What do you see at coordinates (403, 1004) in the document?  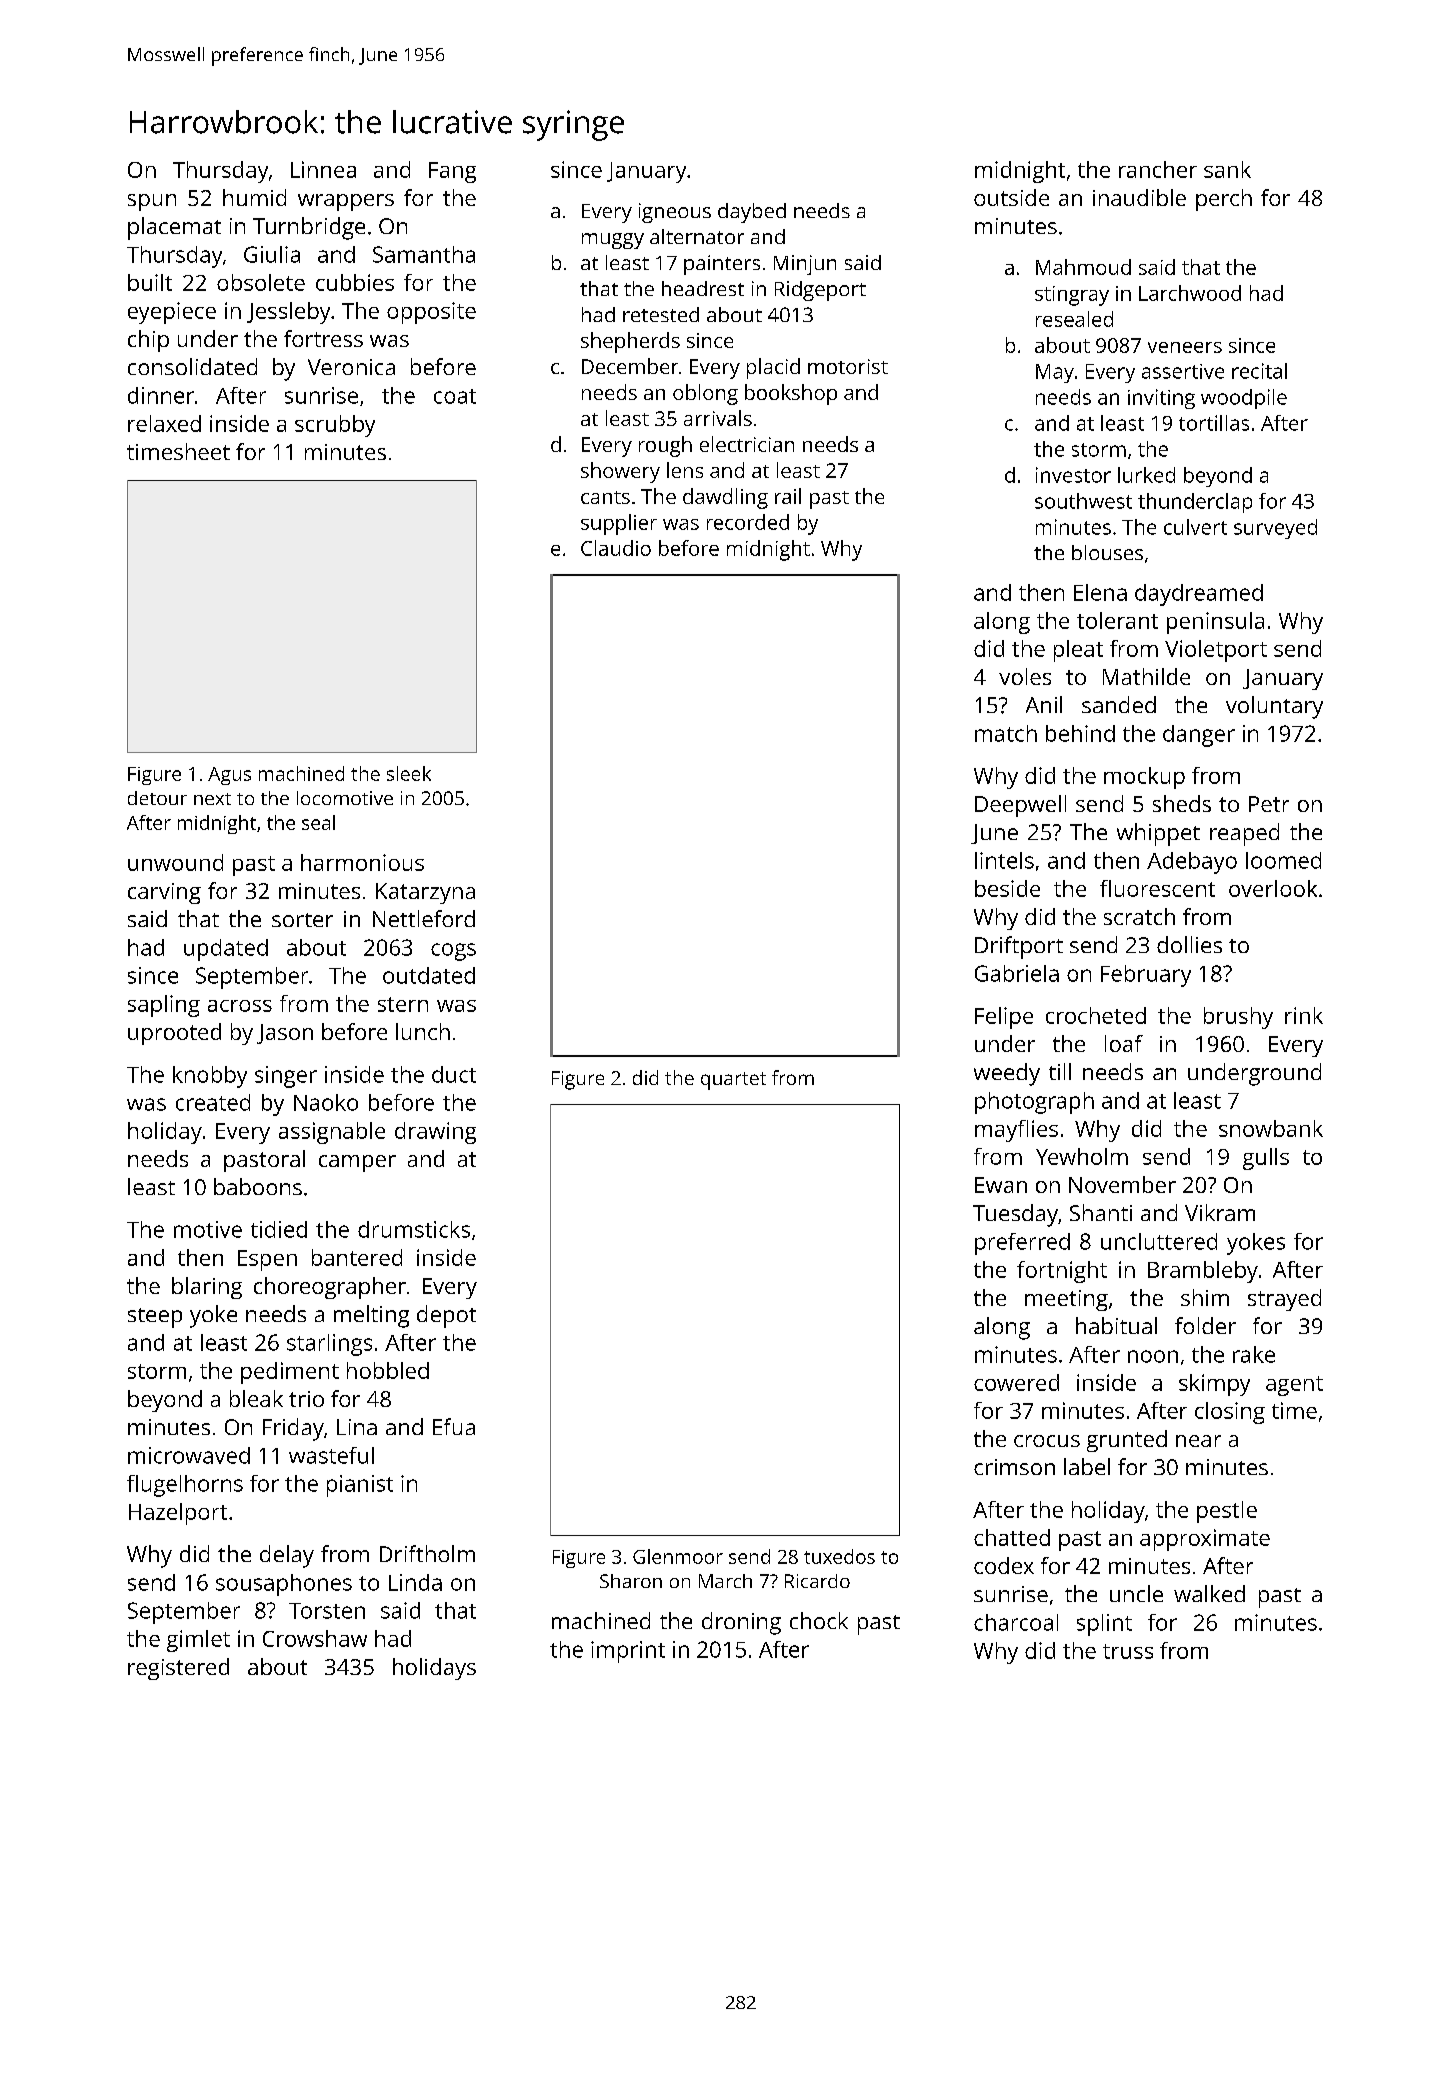 I see `stern` at bounding box center [403, 1004].
